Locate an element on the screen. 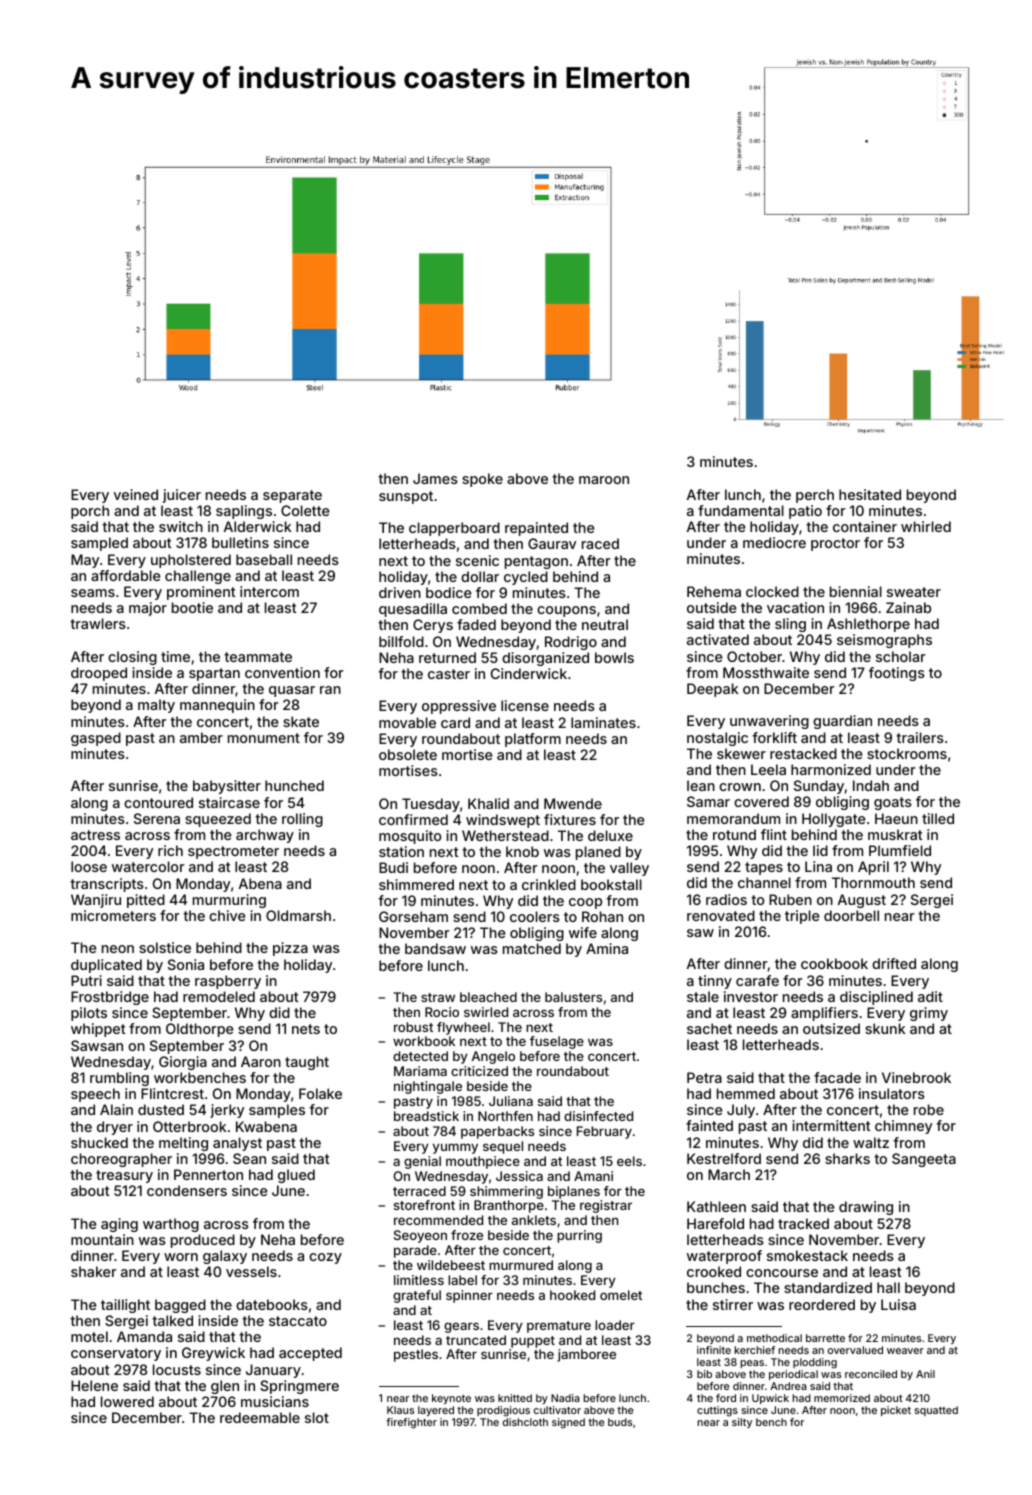 The image size is (1032, 1495). fainted is located at coordinates (709, 1125).
